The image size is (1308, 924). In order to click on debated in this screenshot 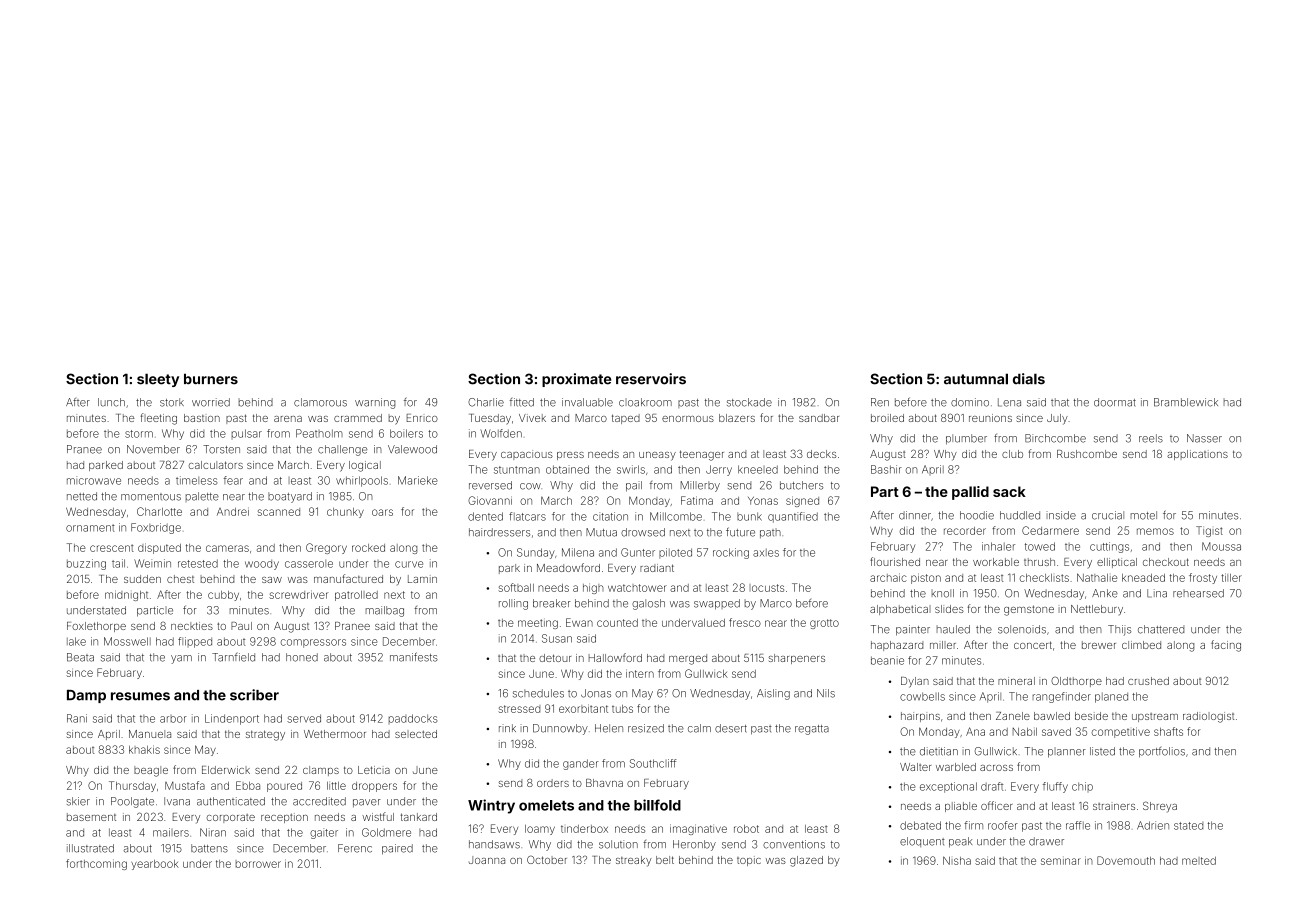, I will do `click(920, 825)`.
